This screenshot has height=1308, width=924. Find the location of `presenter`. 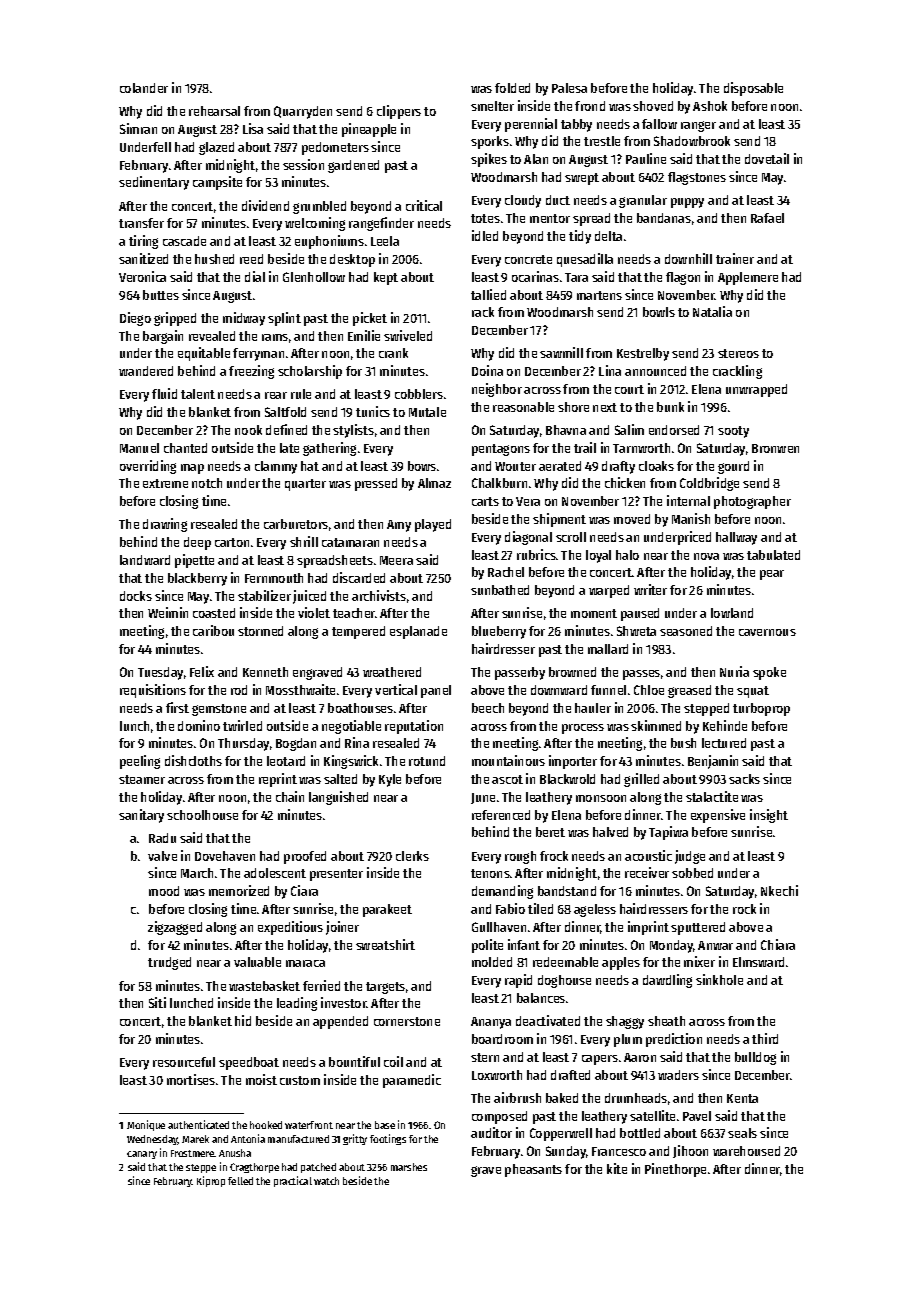

presenter is located at coordinates (336, 875).
